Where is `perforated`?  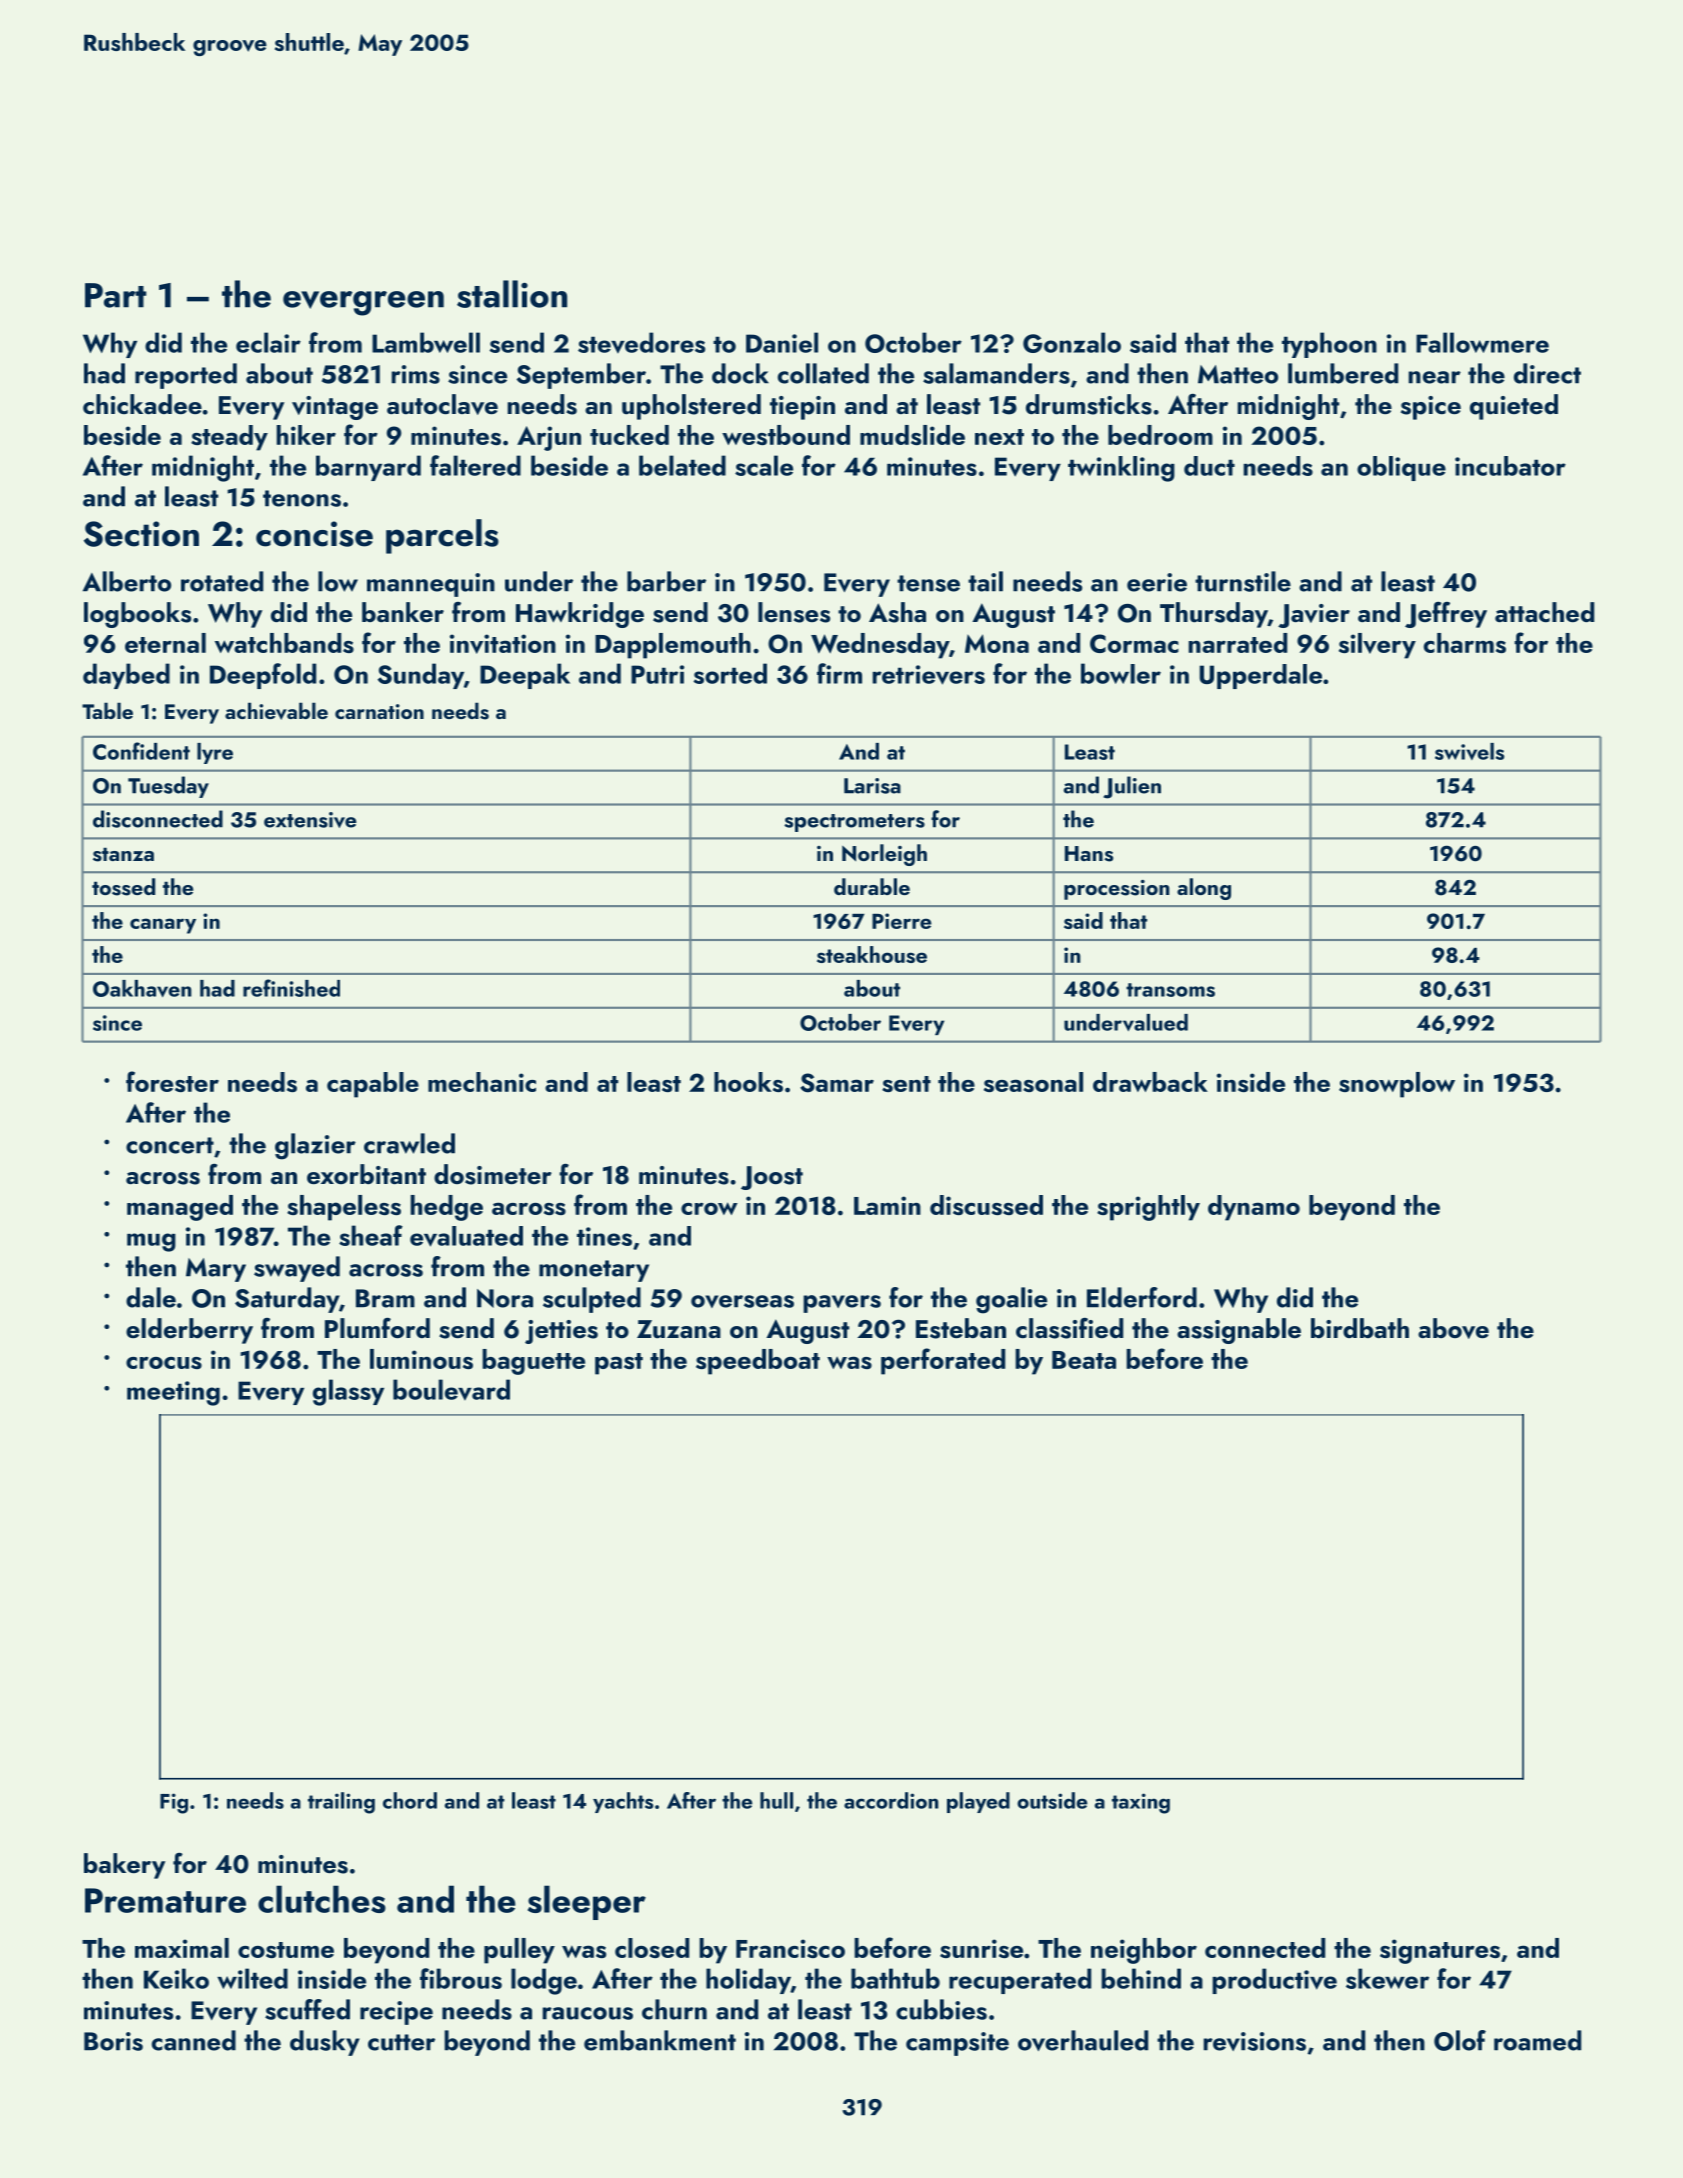
perforated is located at coordinates (943, 1361).
